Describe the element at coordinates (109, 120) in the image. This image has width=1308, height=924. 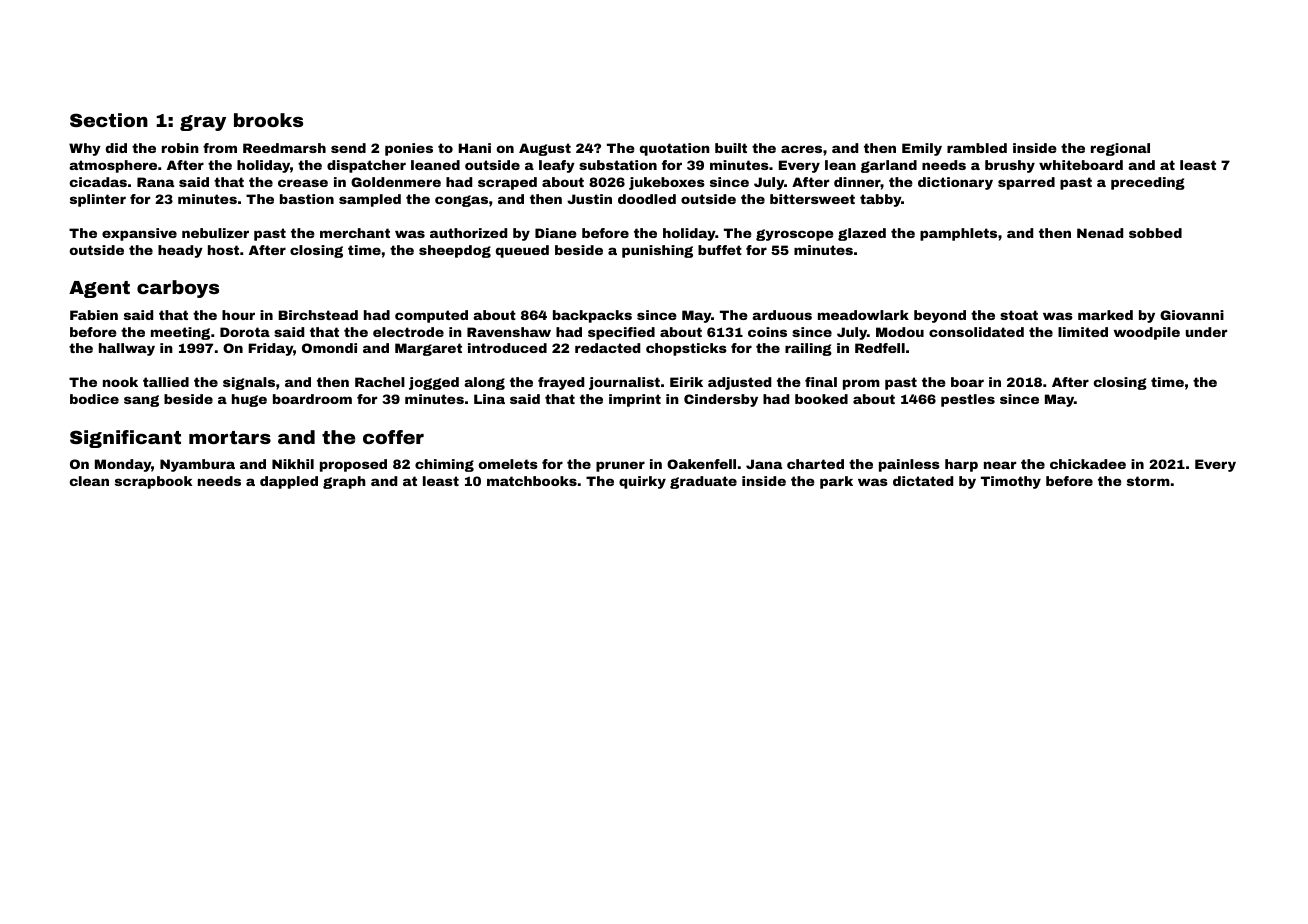
I see `Section` at that location.
